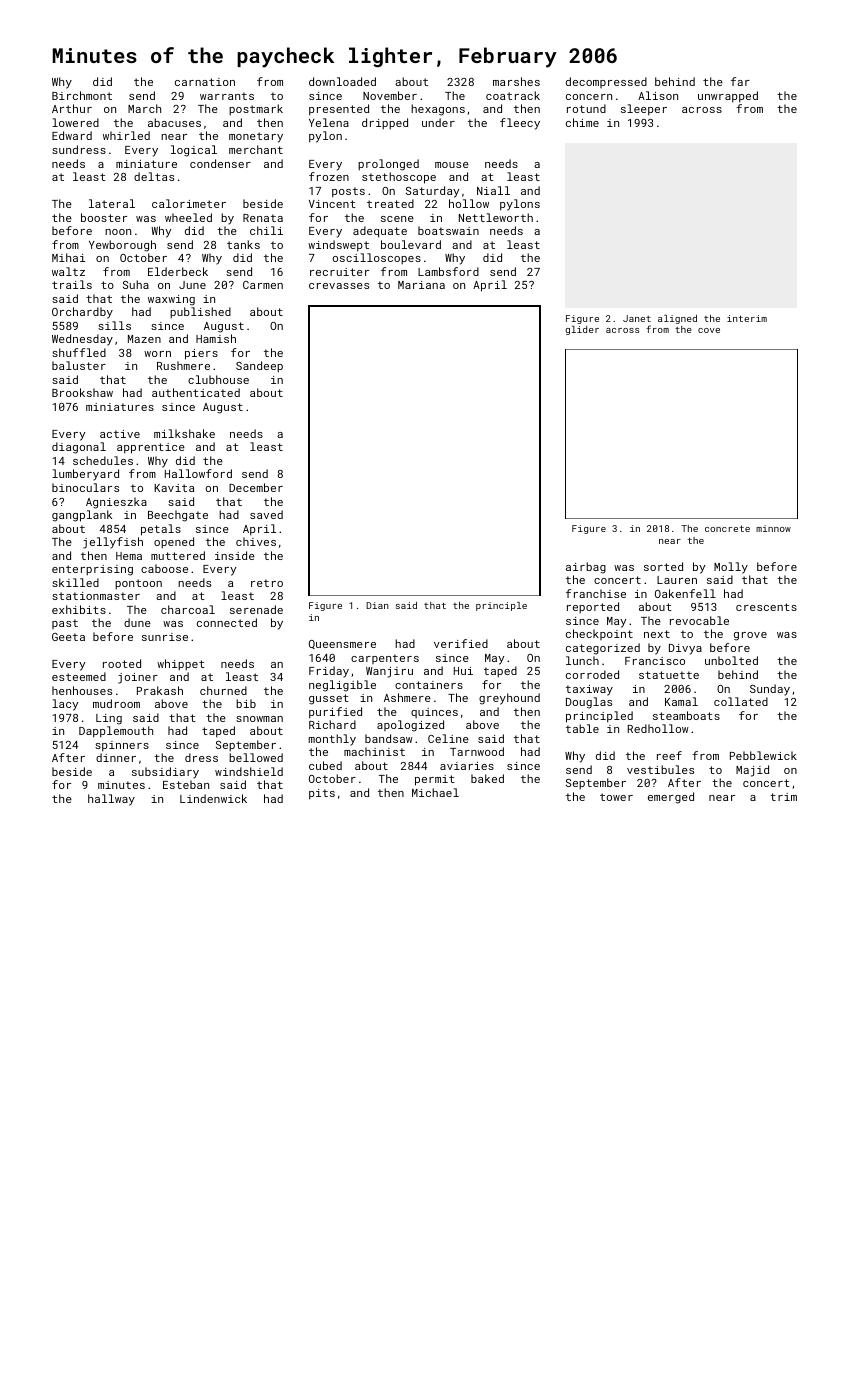 This document has height=1400, width=849. I want to click on Arthur, so click(72, 108).
